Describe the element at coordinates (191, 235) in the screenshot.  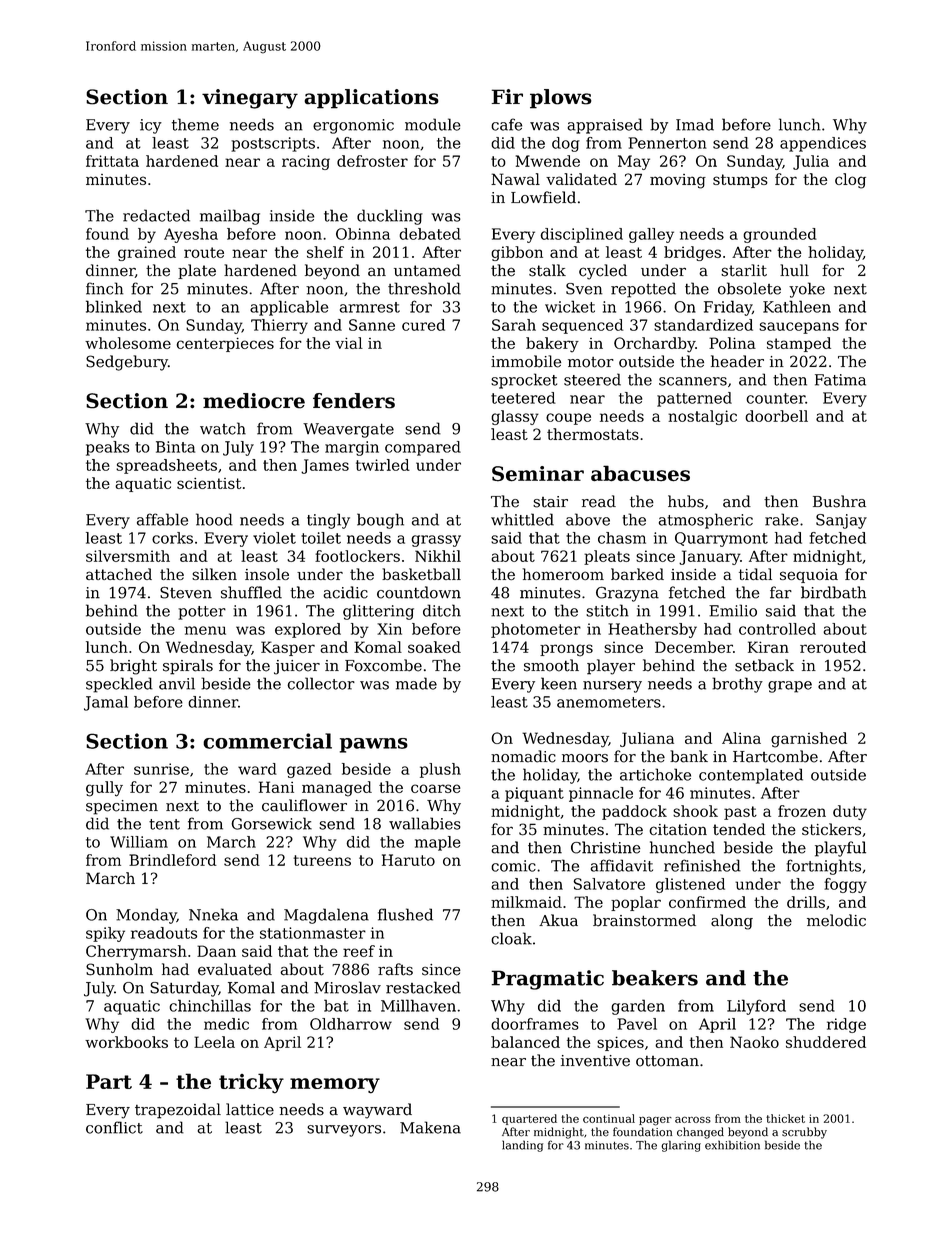
I see `Ayesha` at that location.
